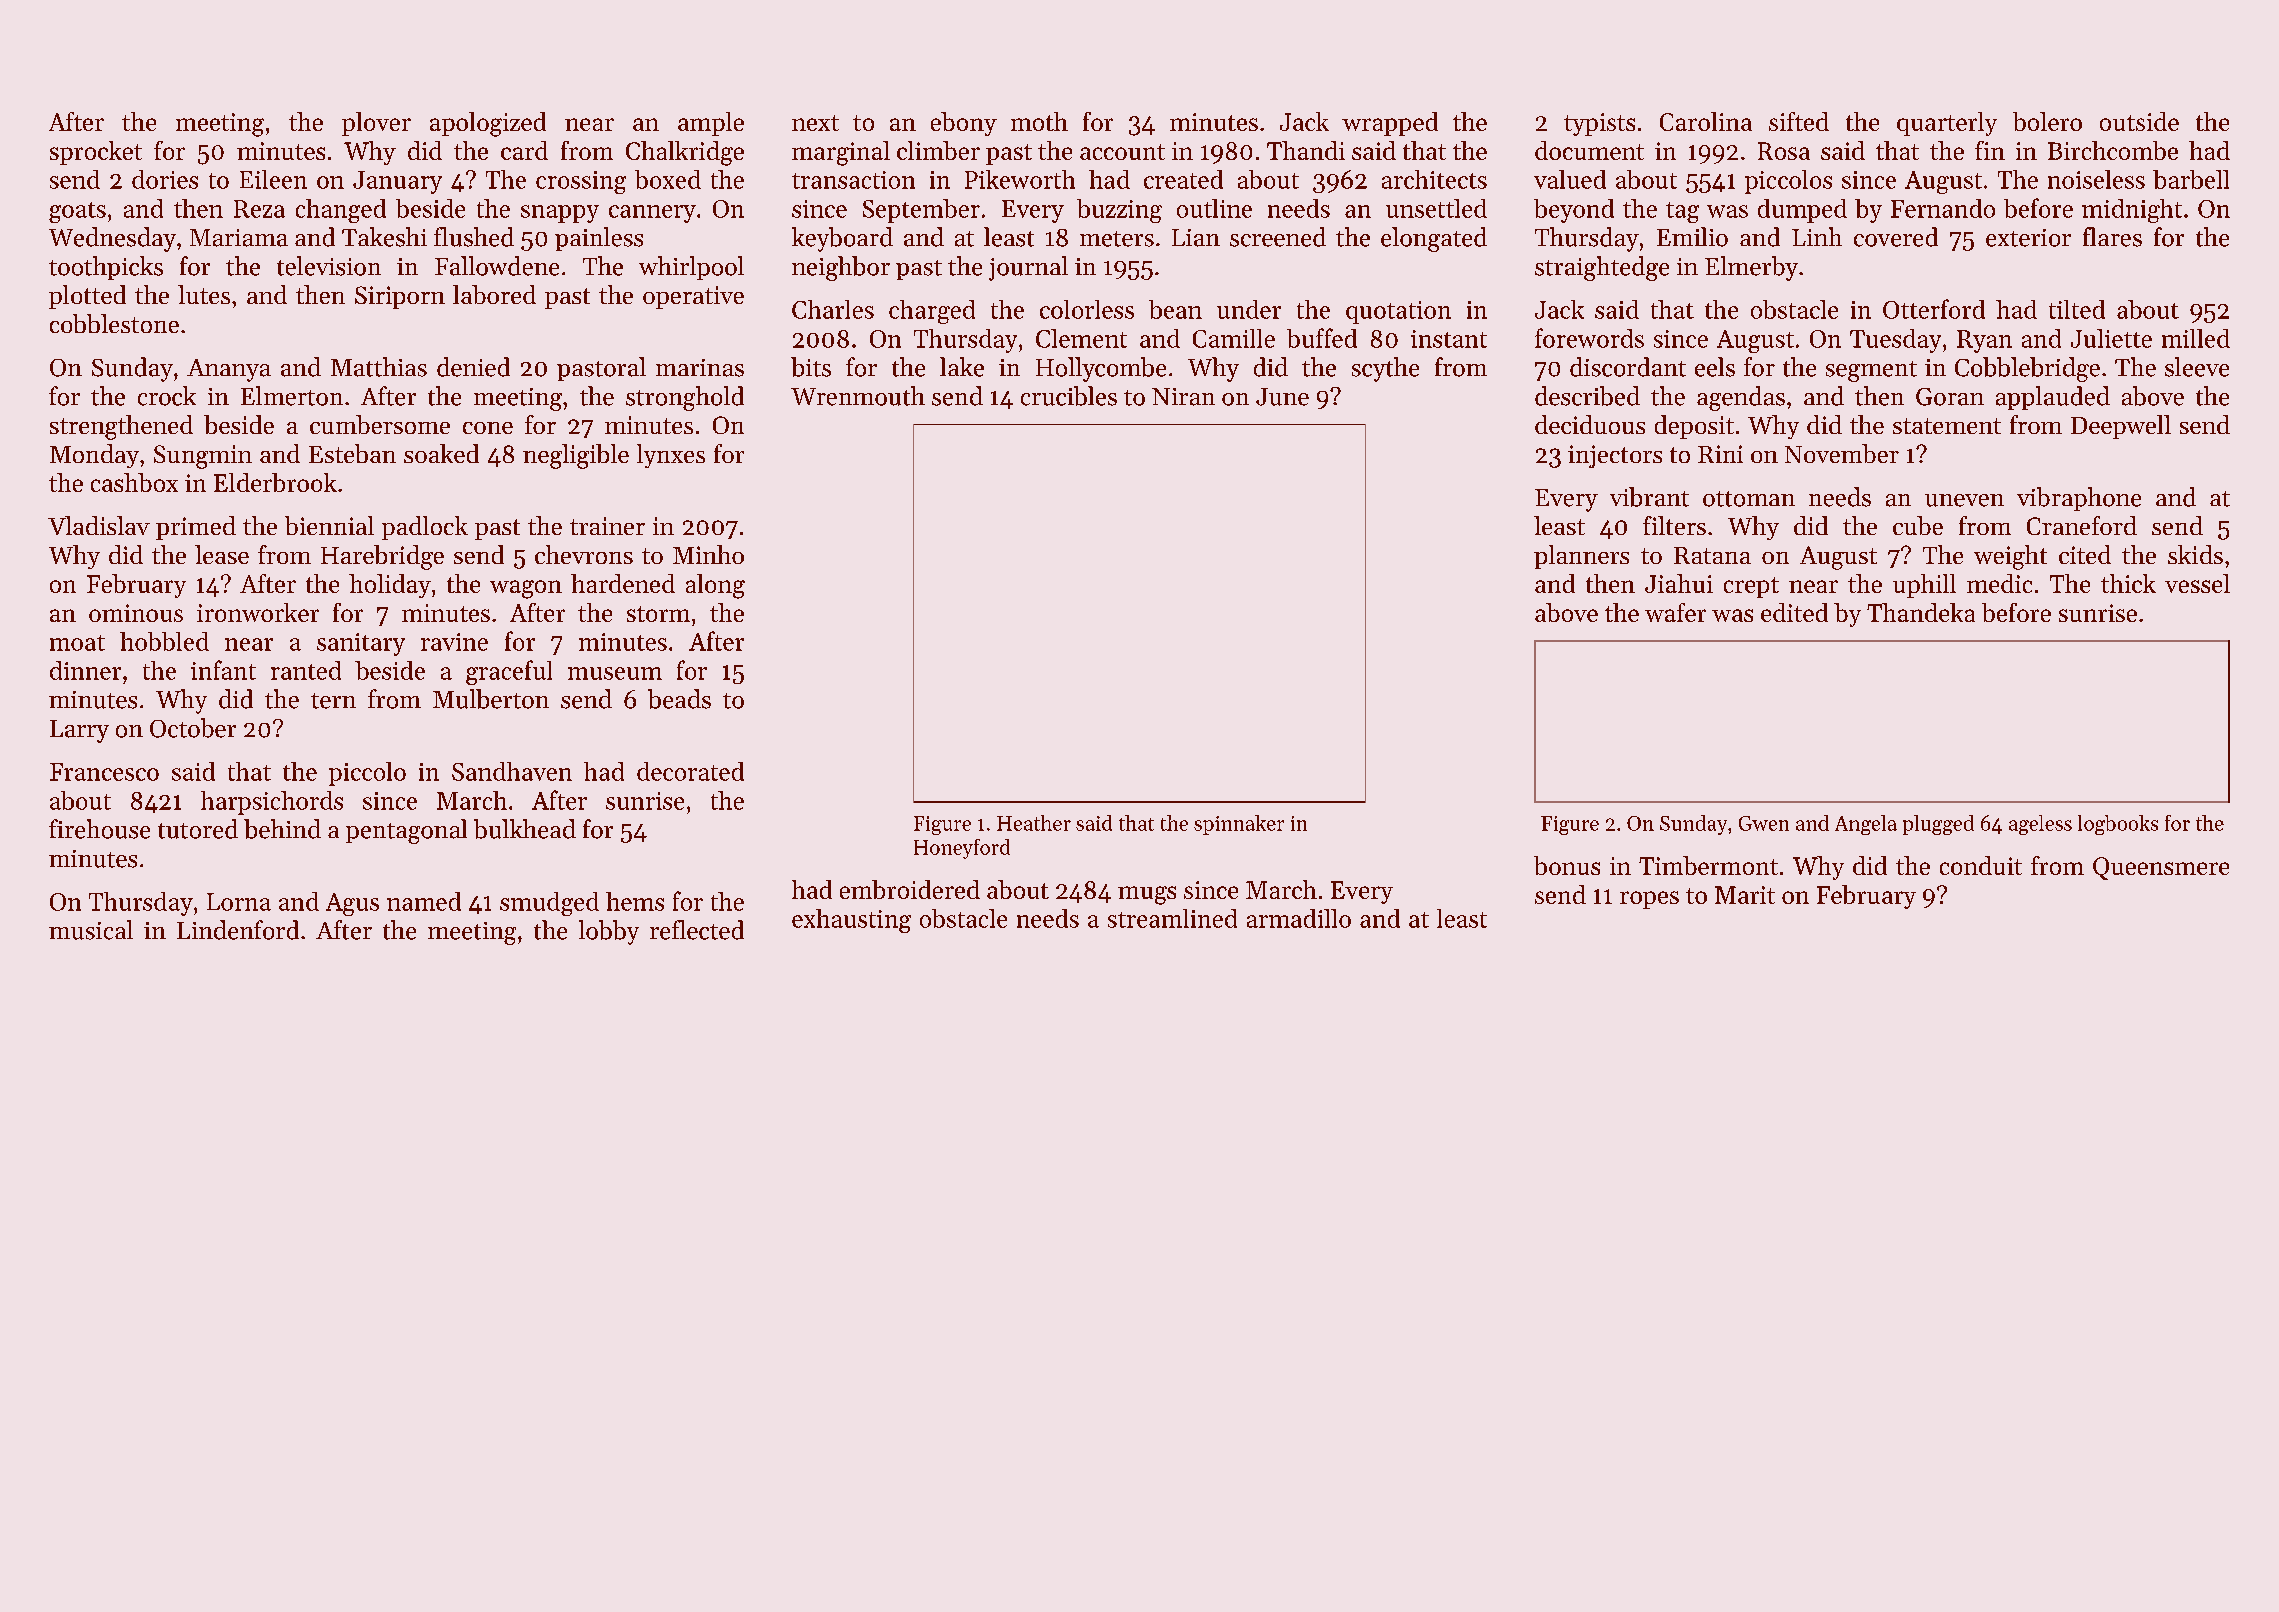 This image has height=1612, width=2279. What do you see at coordinates (1589, 338) in the image?
I see `forewords` at bounding box center [1589, 338].
